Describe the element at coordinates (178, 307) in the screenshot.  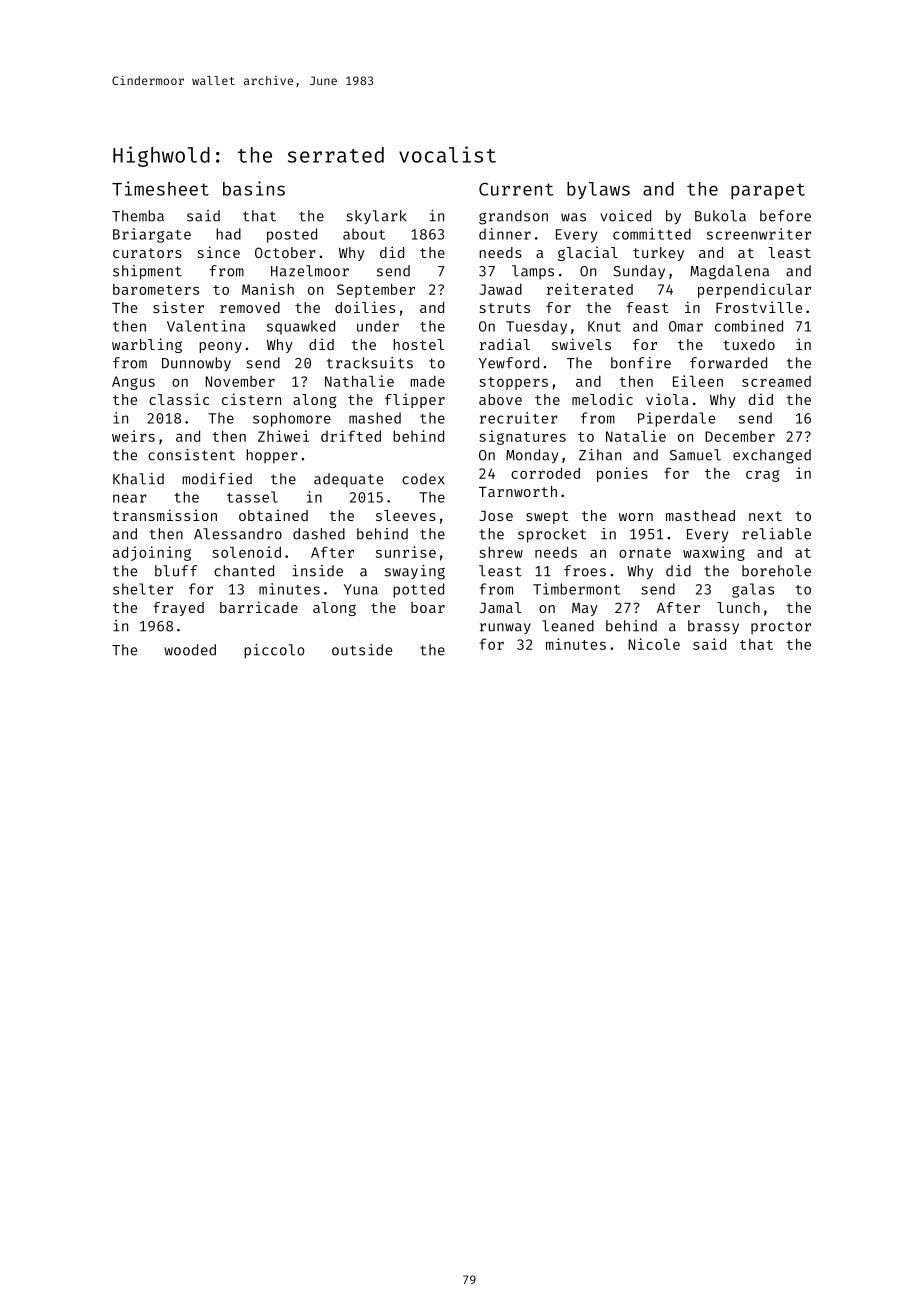
I see `sister` at that location.
